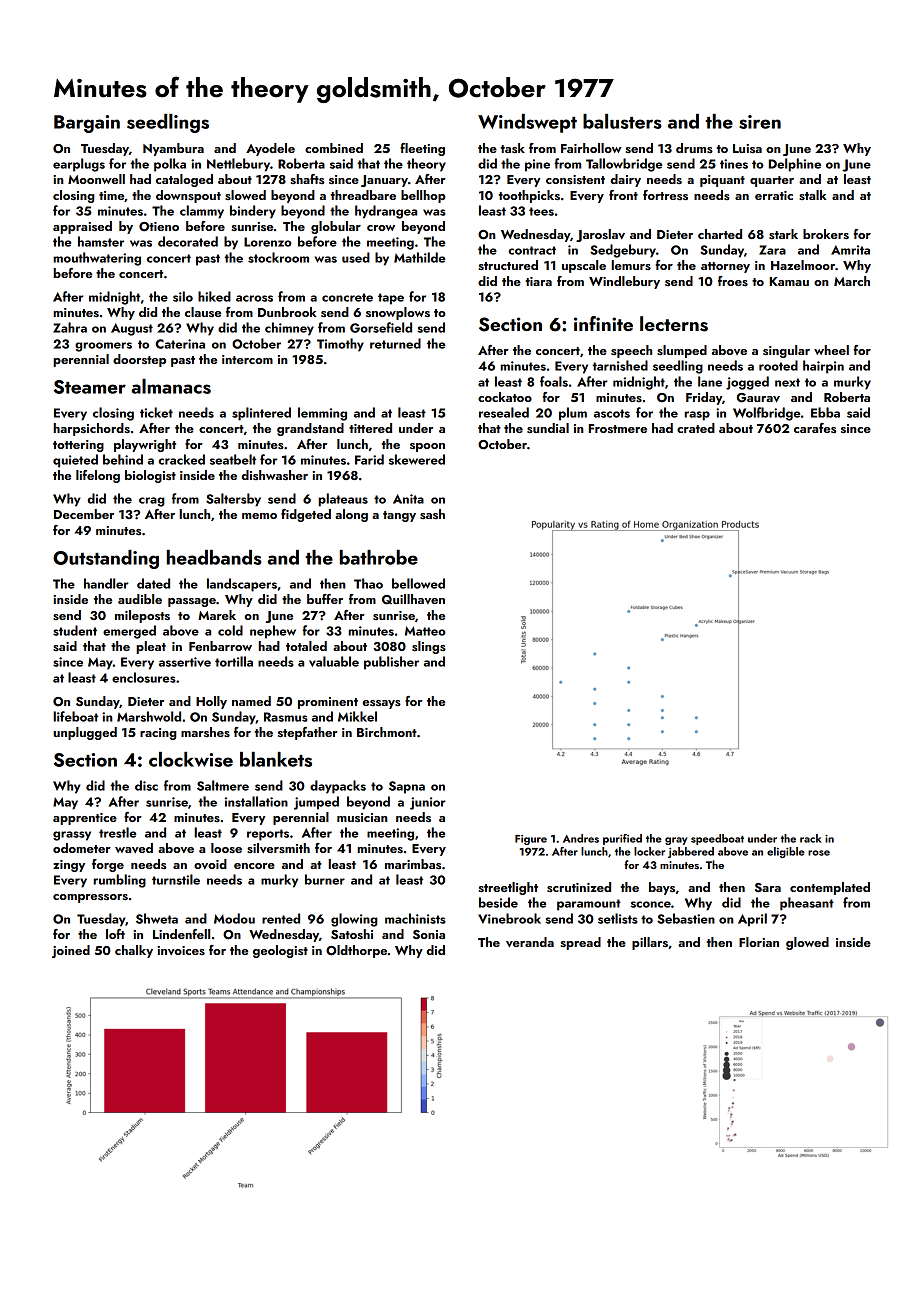 This screenshot has width=924, height=1308. Describe the element at coordinates (387, 732) in the screenshot. I see `Birchmont` at that location.
